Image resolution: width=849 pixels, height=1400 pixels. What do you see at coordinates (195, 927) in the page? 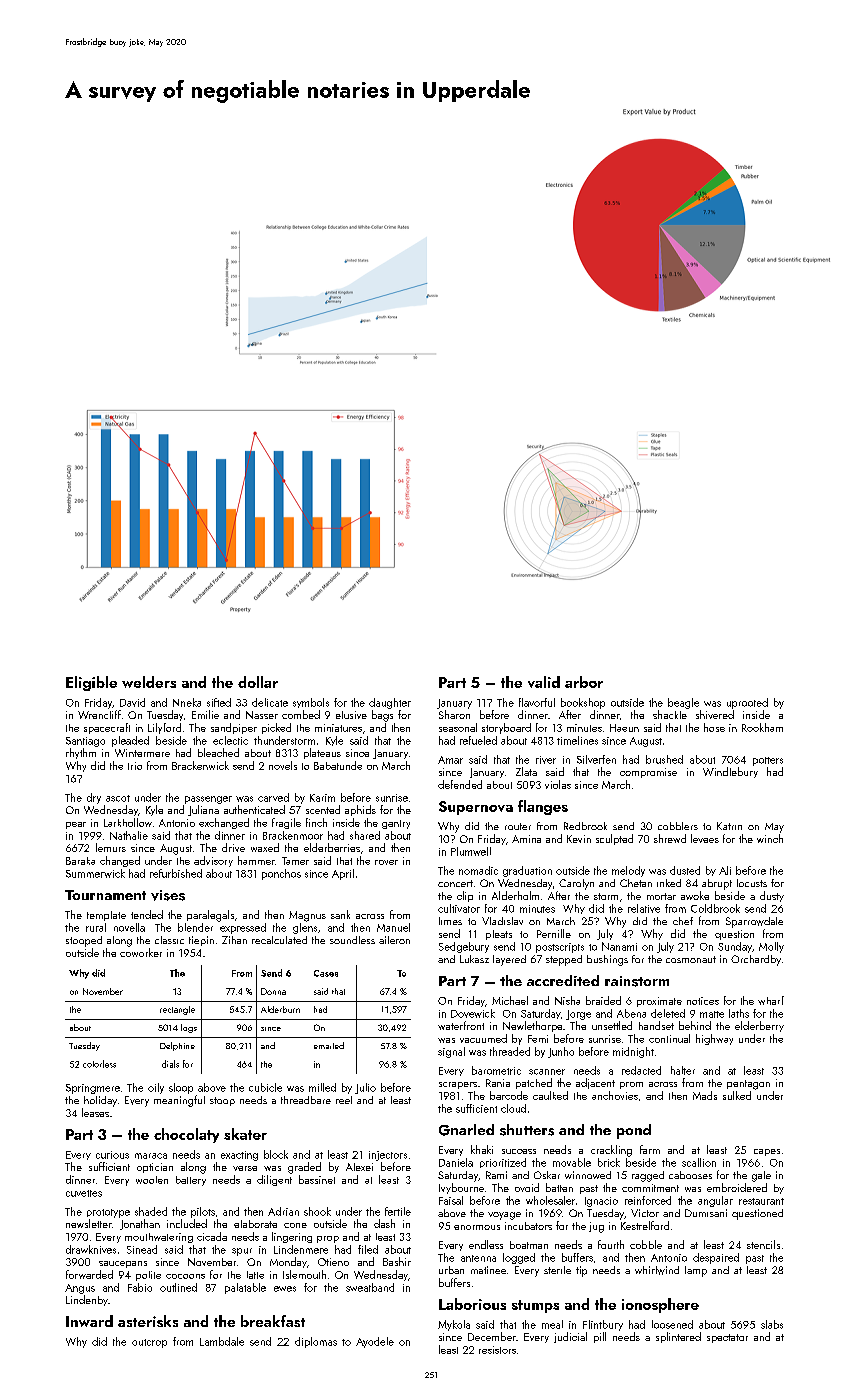
I see `blender` at bounding box center [195, 927].
